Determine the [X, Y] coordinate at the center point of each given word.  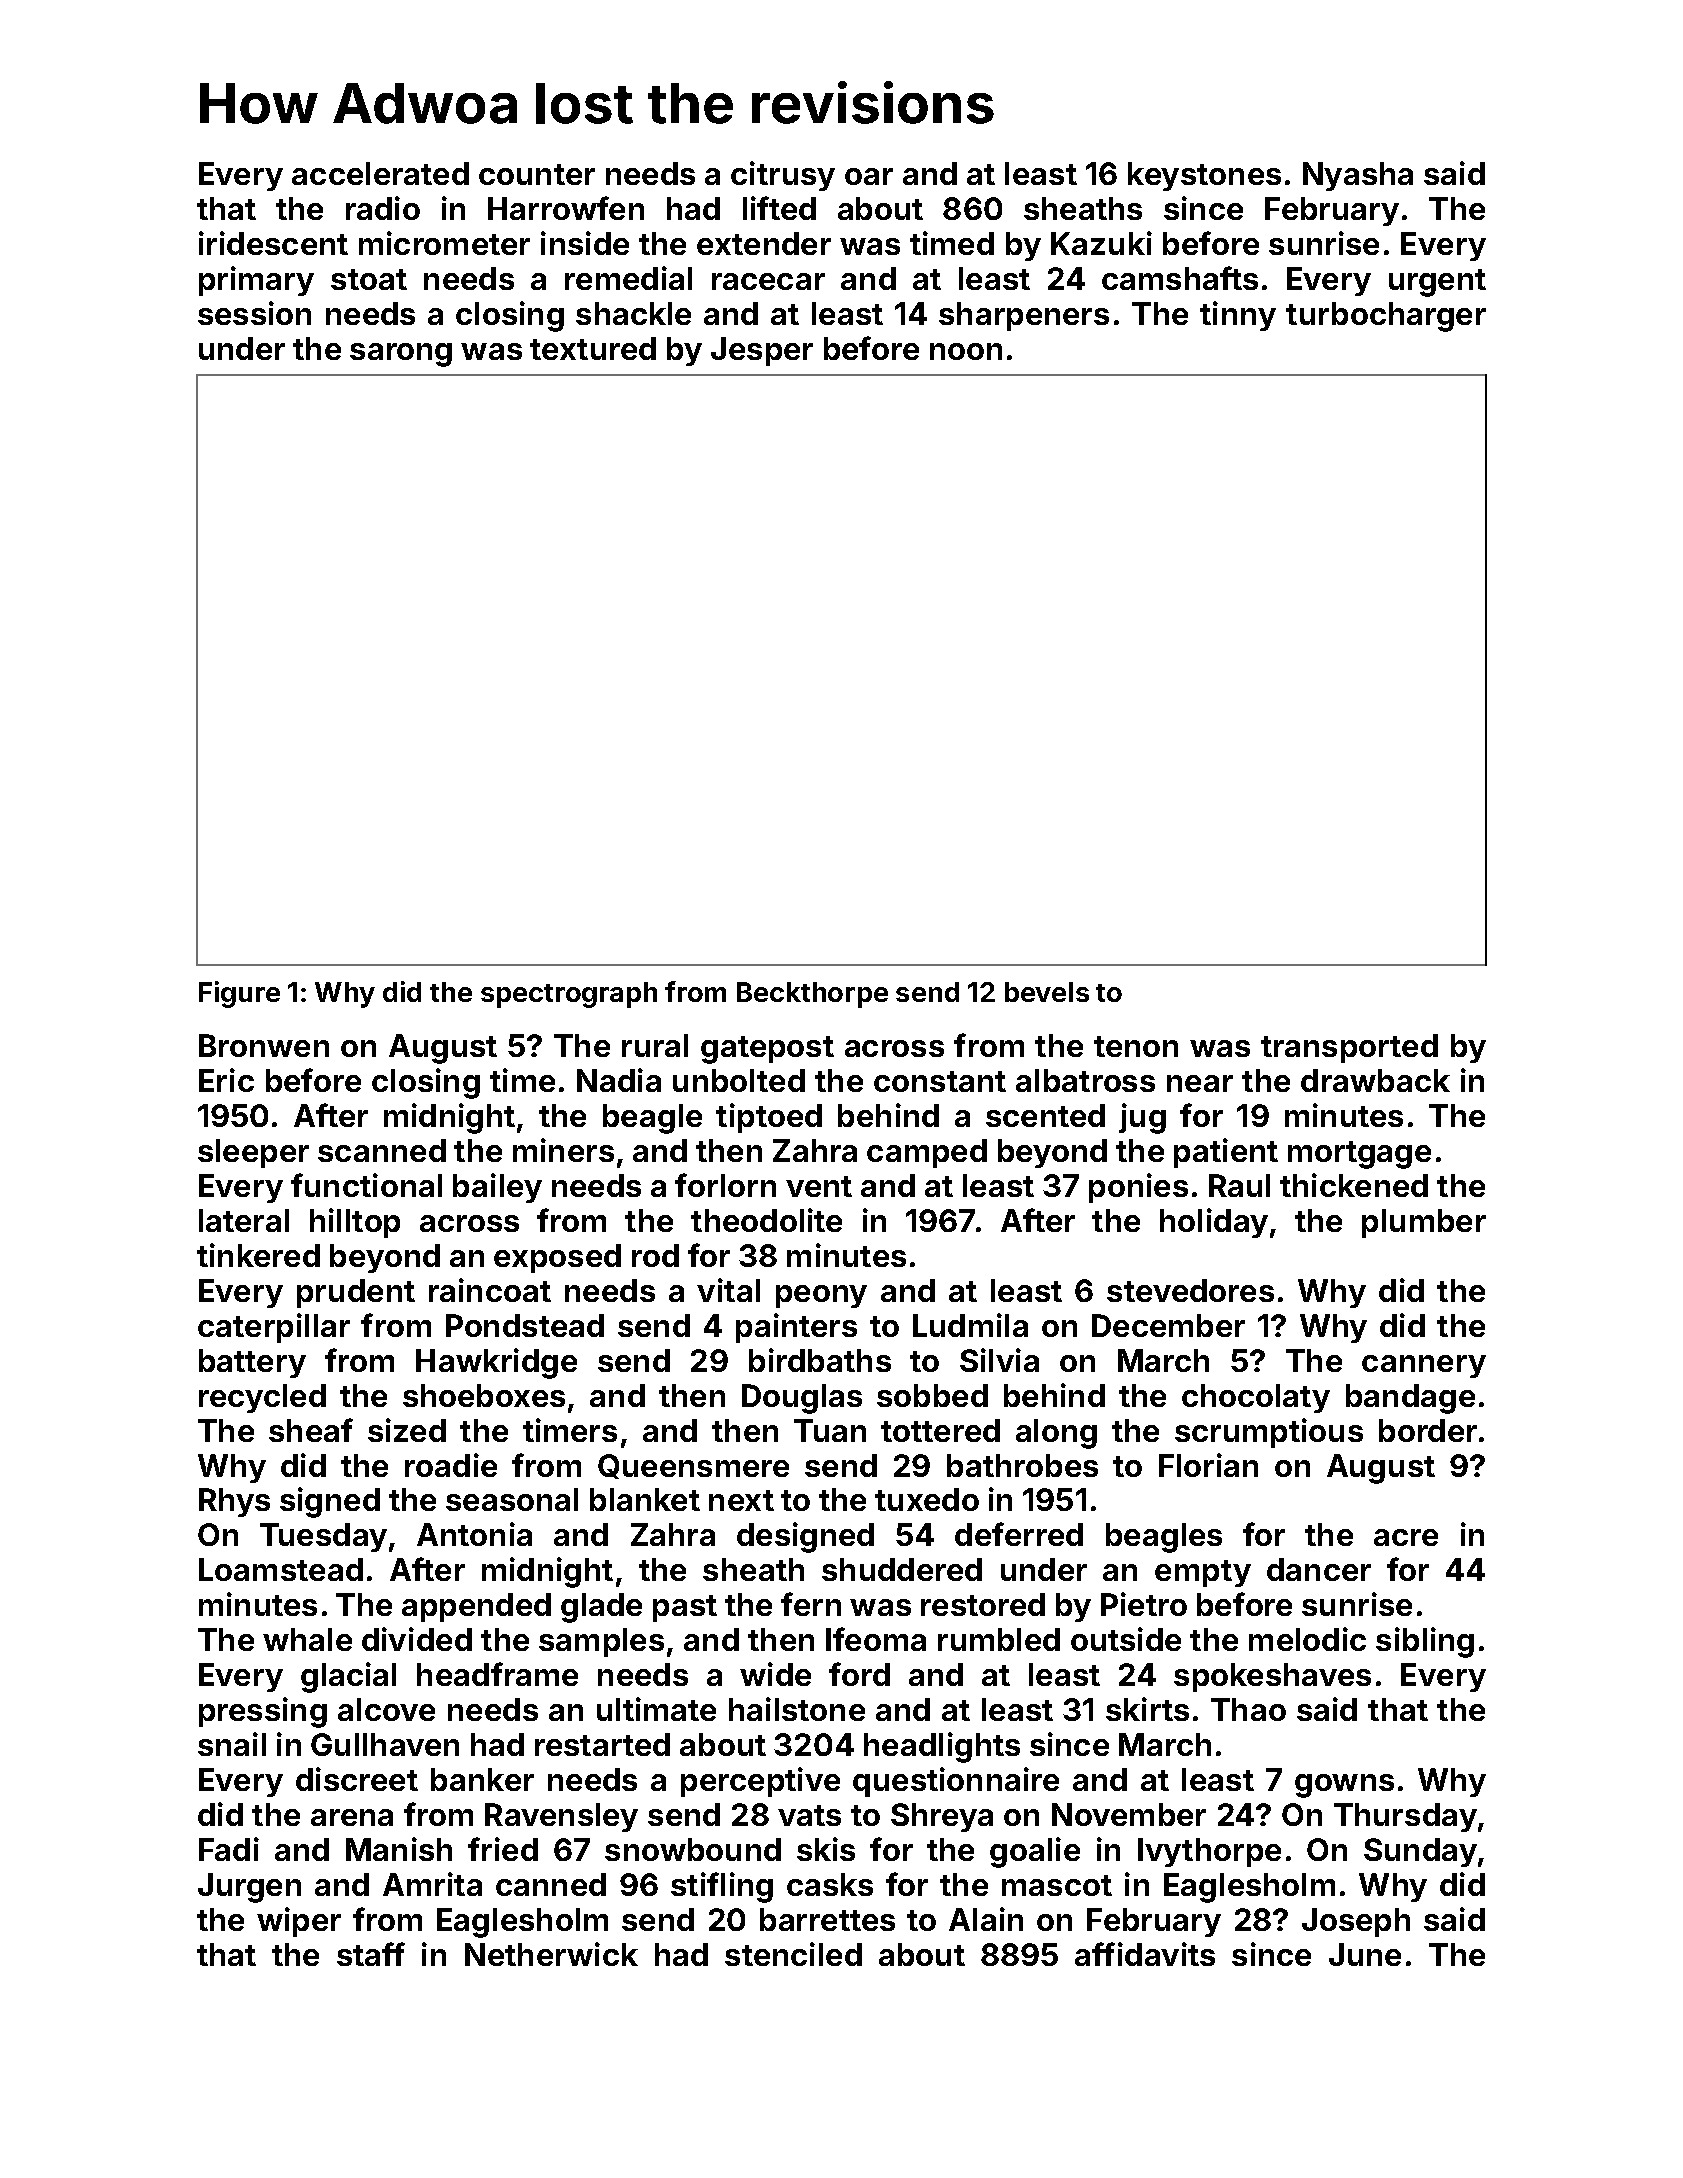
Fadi [229, 1849]
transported [1349, 1048]
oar [869, 176]
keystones [1204, 176]
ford [859, 1674]
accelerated [380, 173]
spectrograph [569, 995]
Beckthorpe [812, 995]
